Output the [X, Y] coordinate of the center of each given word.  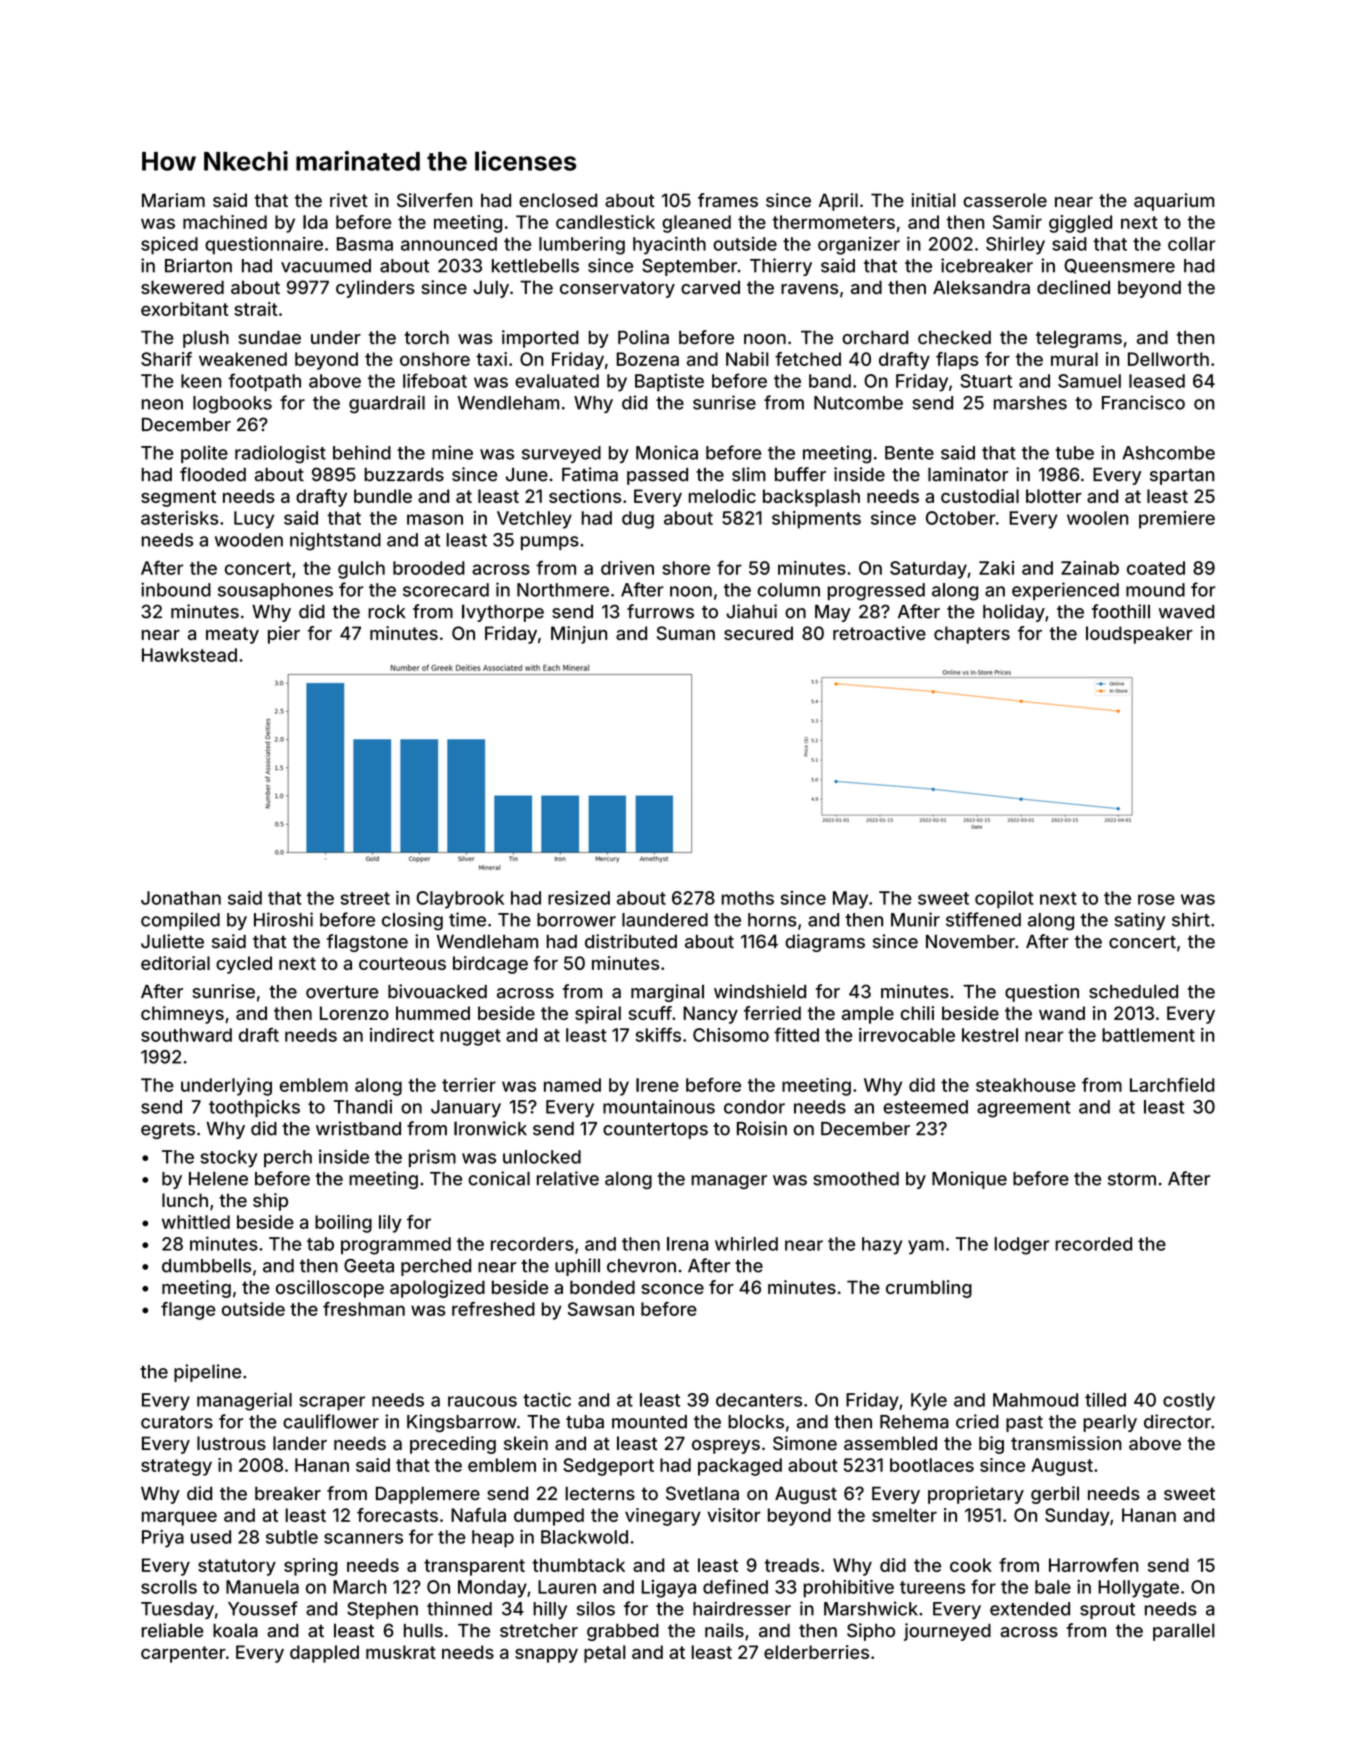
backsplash [811, 498]
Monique [969, 1180]
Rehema [914, 1422]
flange [188, 1311]
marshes [1030, 403]
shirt [1191, 919]
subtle [292, 1537]
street [365, 898]
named [572, 1085]
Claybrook [460, 900]
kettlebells [535, 265]
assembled [890, 1443]
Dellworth [1168, 359]
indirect [402, 1035]
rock [387, 612]
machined [225, 222]
